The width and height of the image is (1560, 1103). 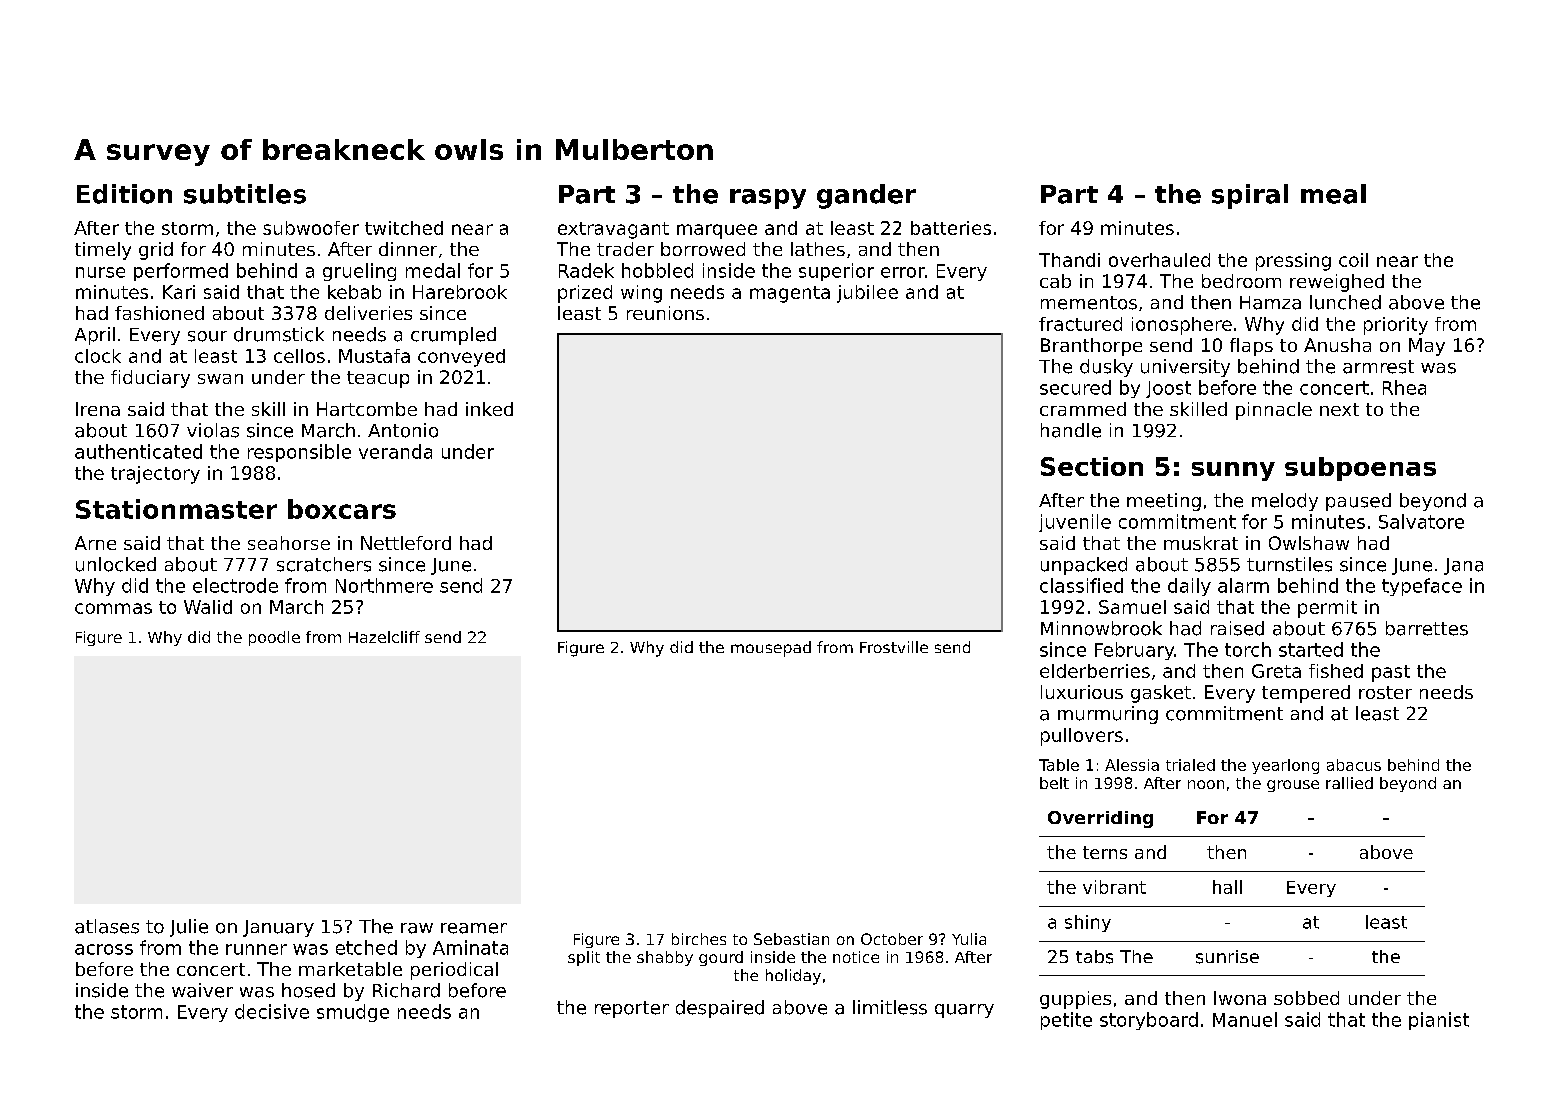 What do you see at coordinates (1227, 957) in the image?
I see `sunrise` at bounding box center [1227, 957].
